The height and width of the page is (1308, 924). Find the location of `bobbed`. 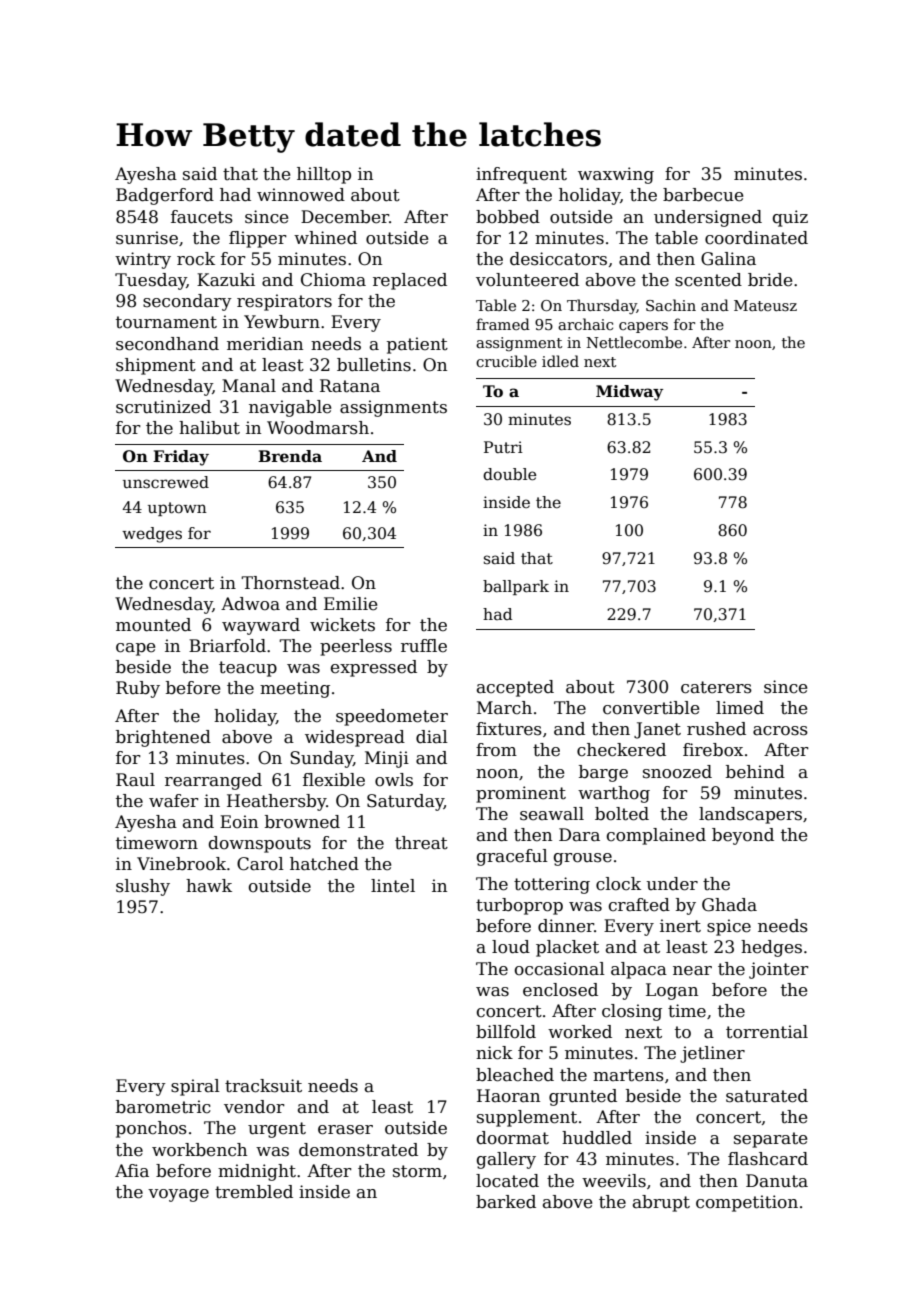

bobbed is located at coordinates (508, 217).
